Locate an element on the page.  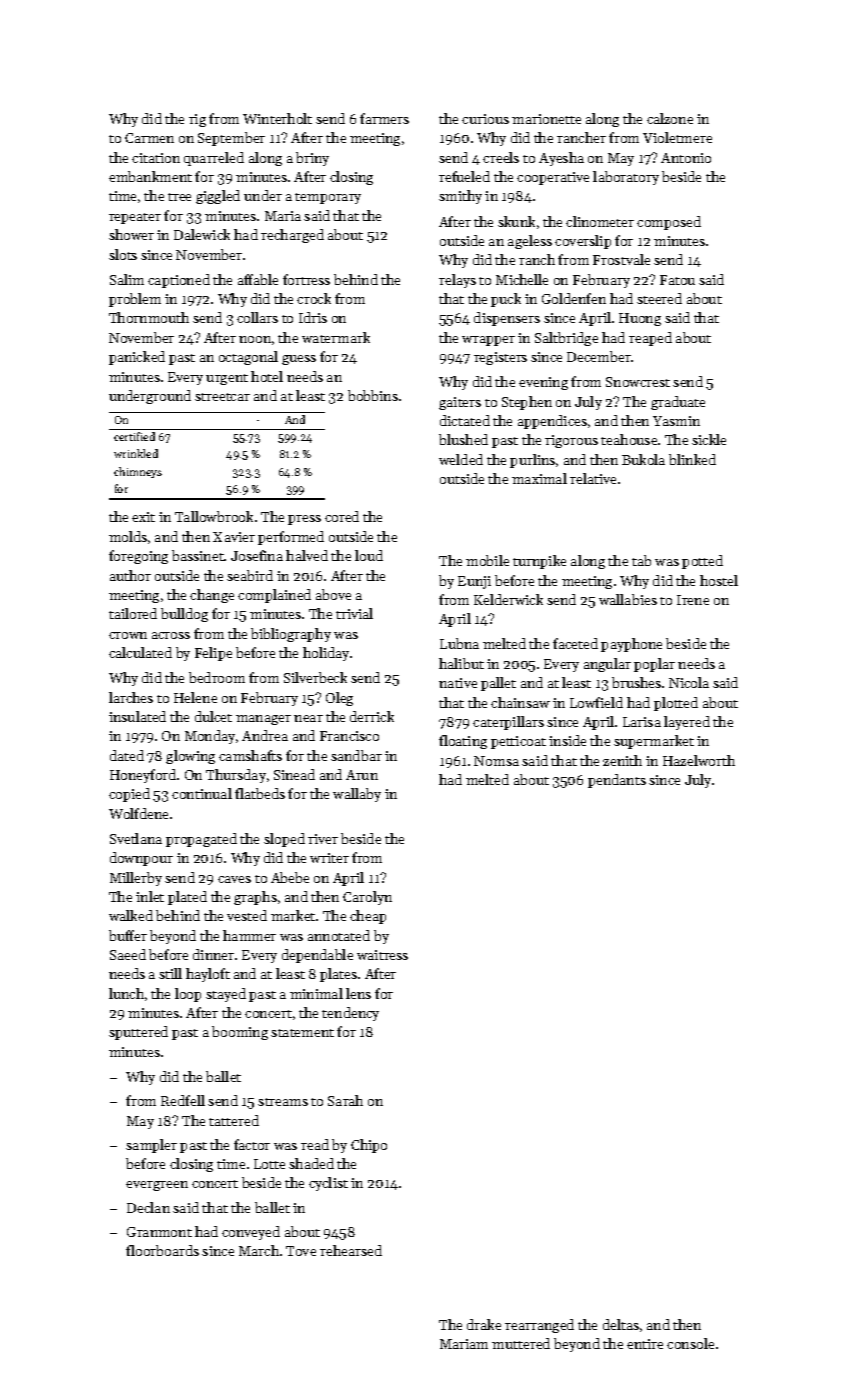
entire is located at coordinates (645, 1344).
